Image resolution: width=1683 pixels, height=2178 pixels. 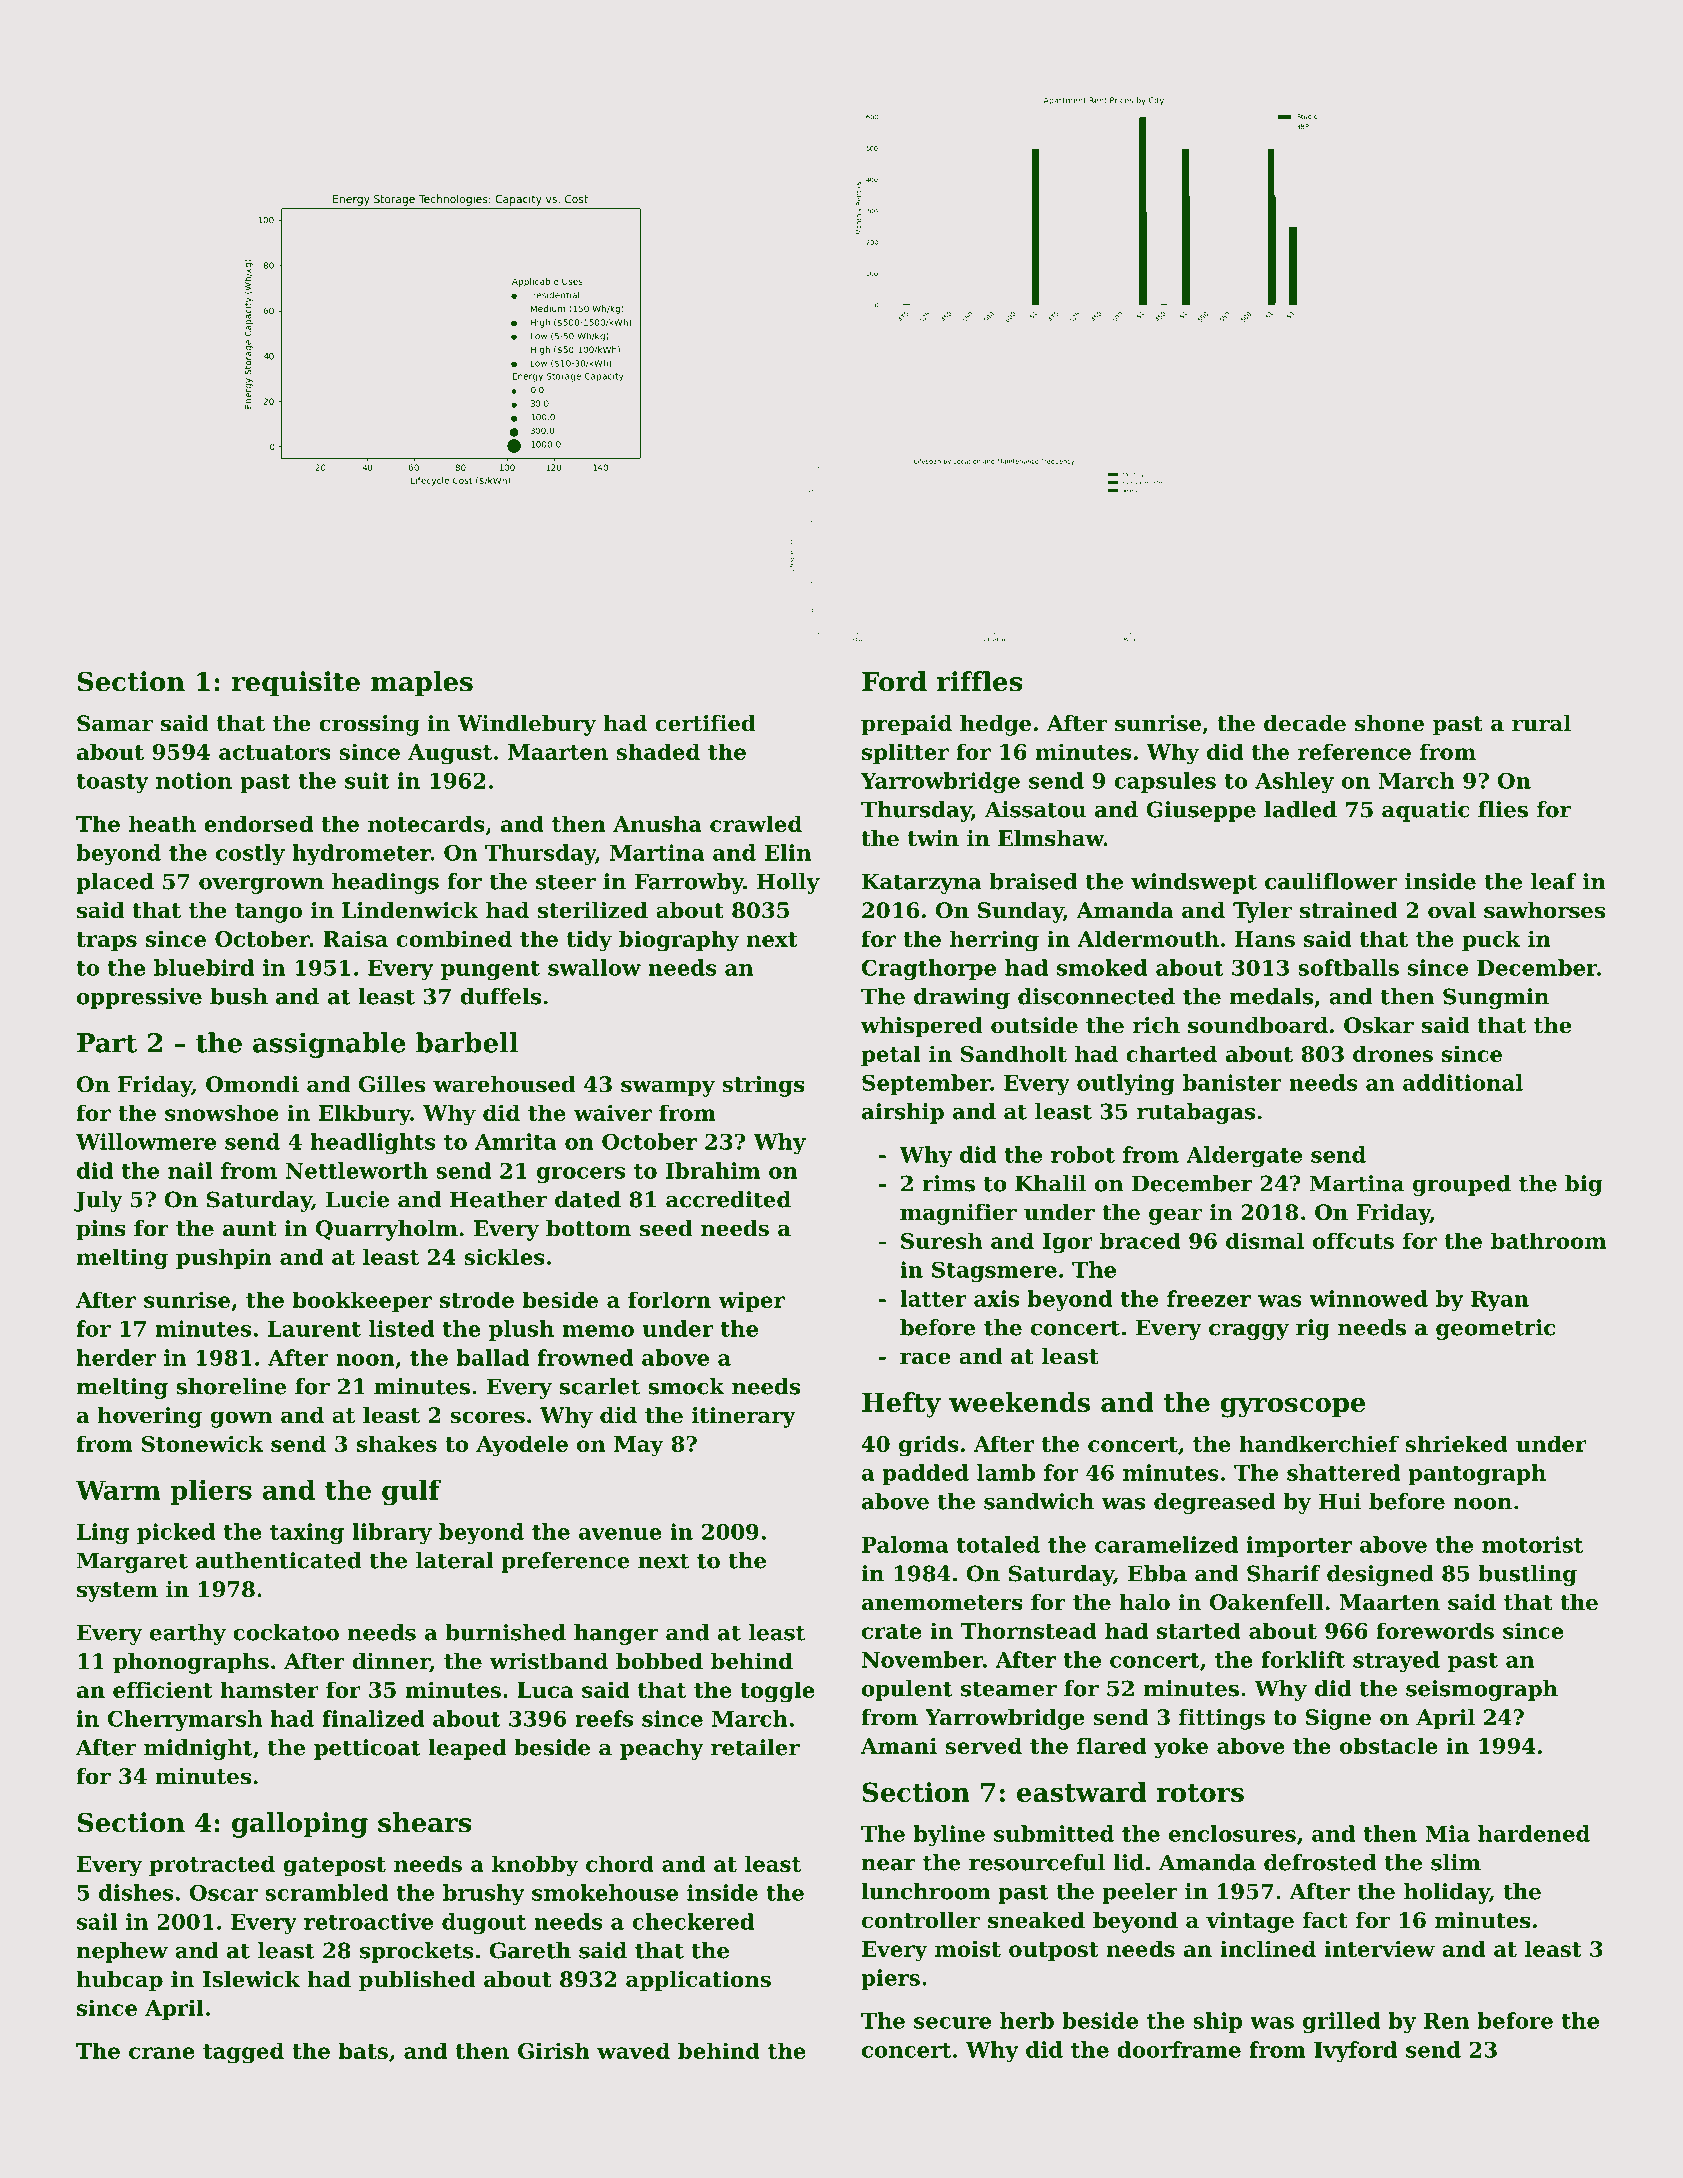 I want to click on certified, so click(x=705, y=723).
